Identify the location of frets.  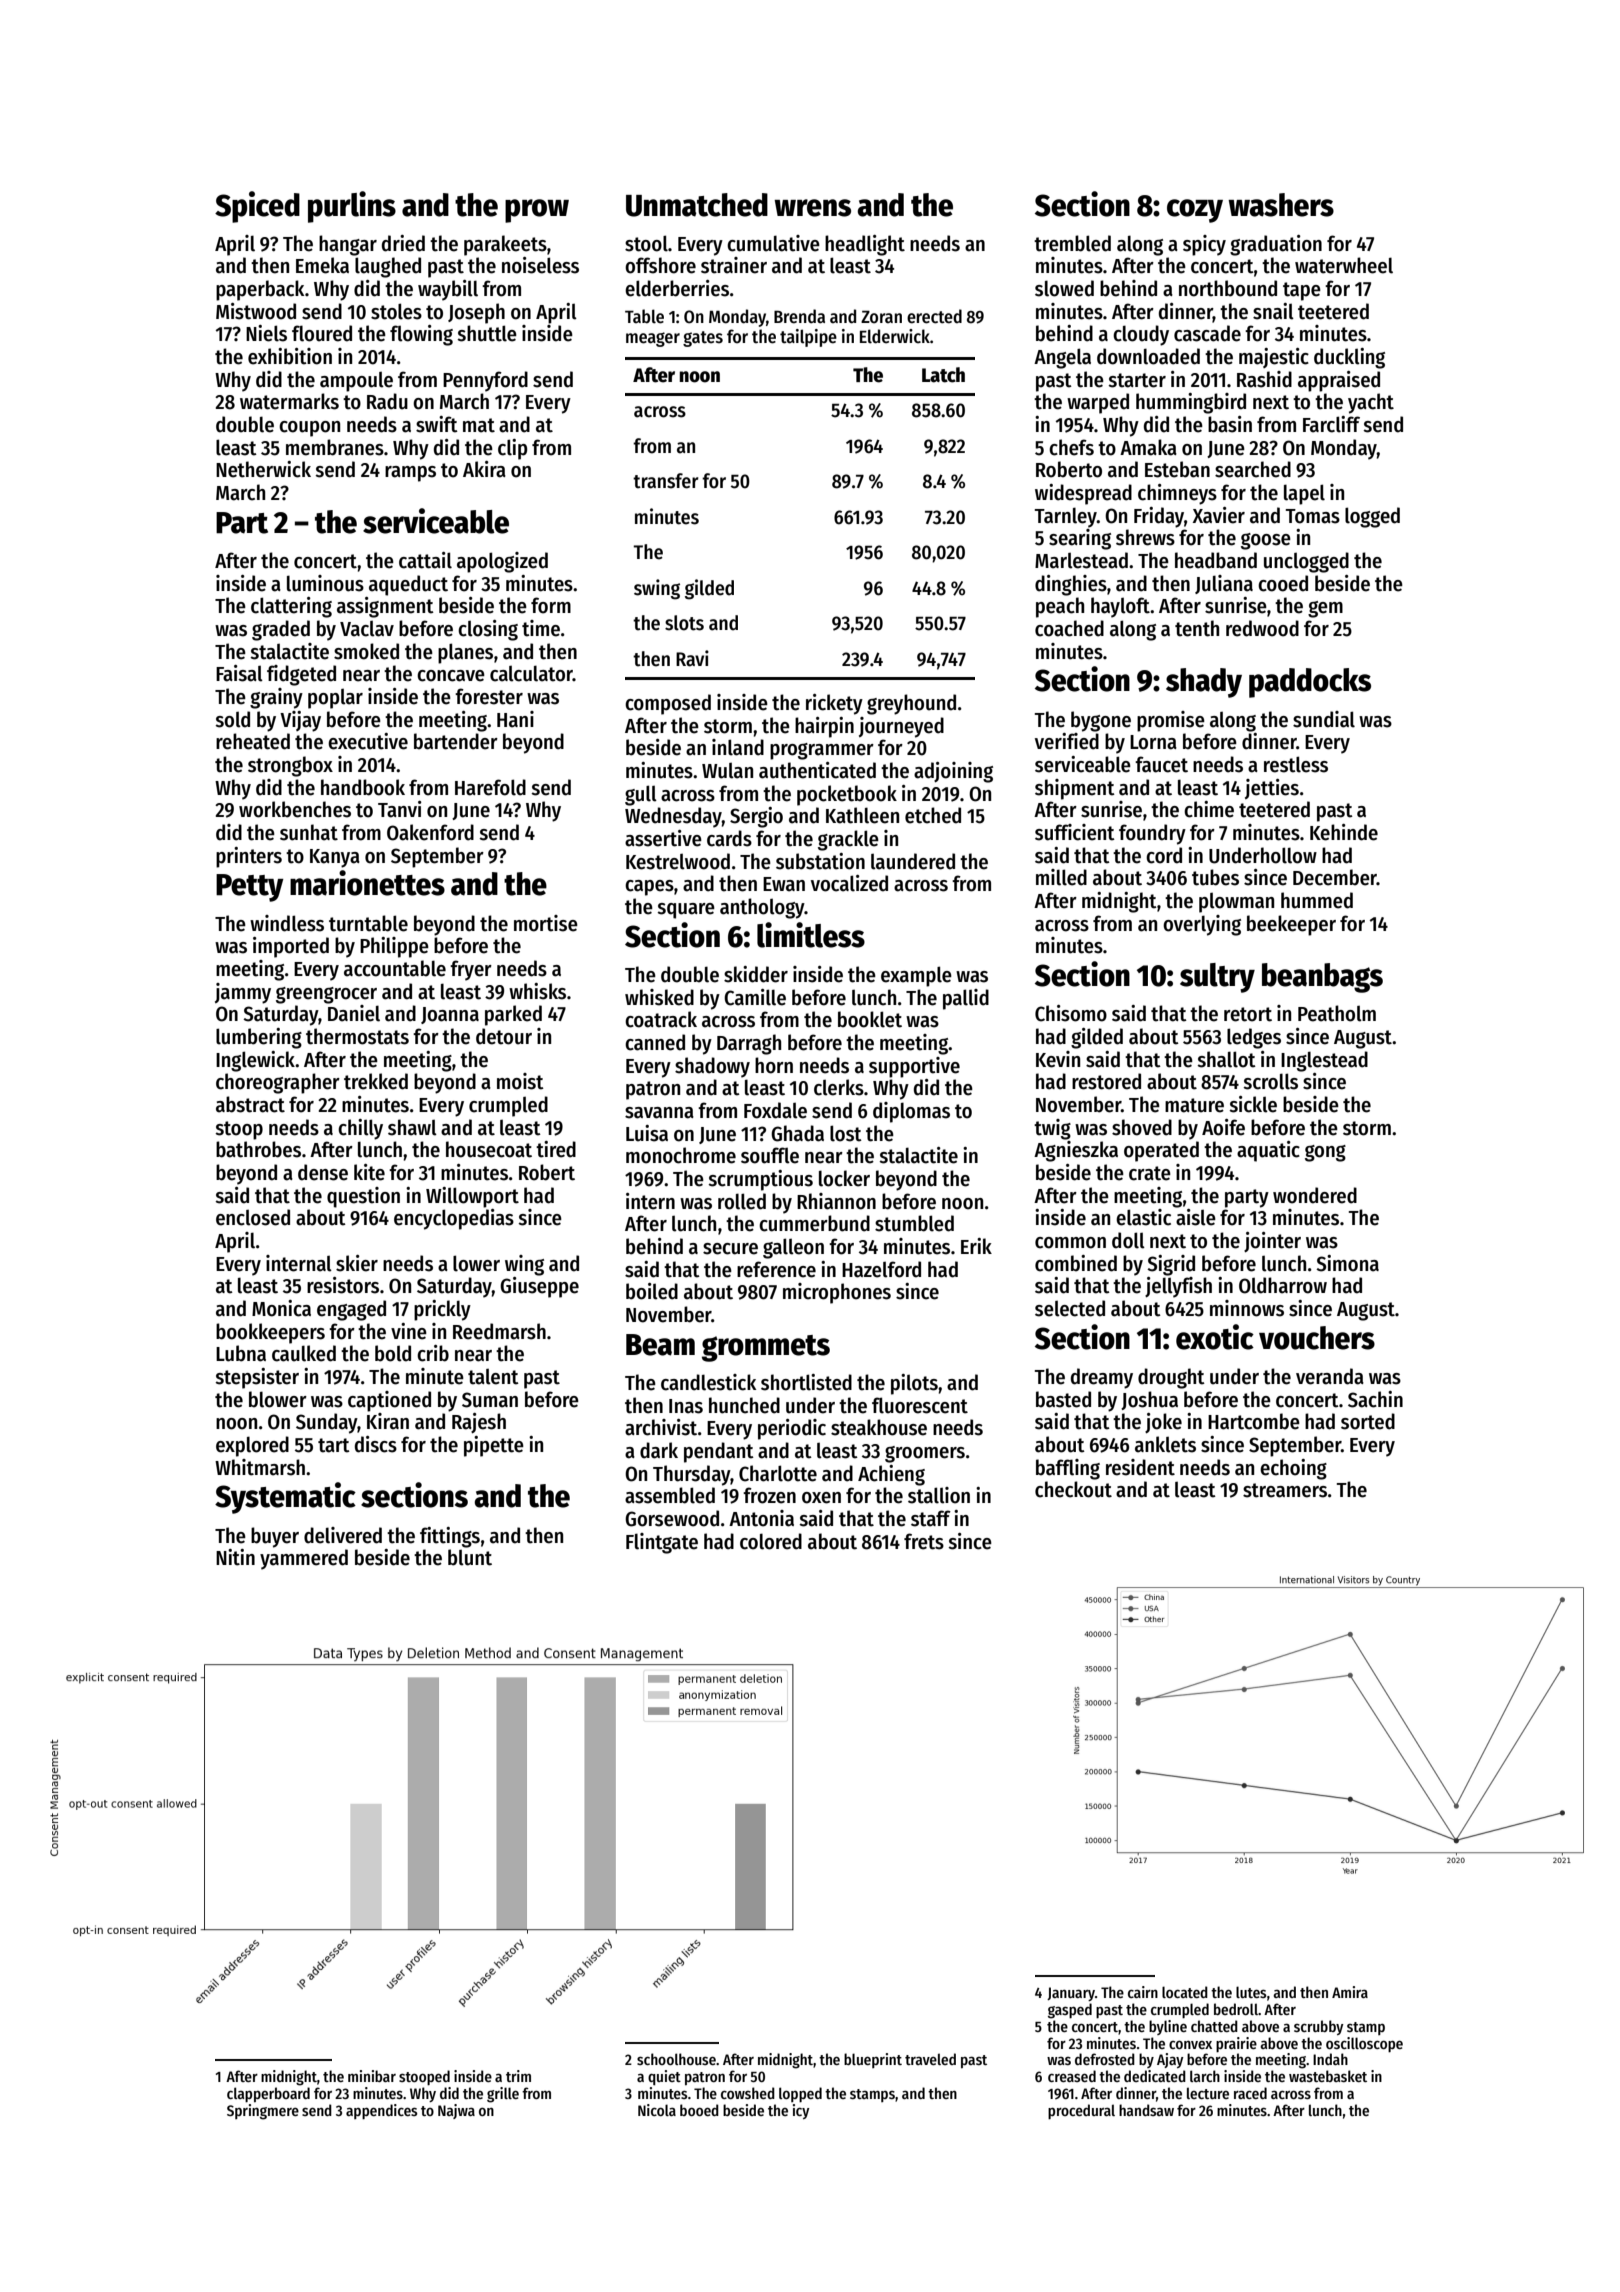
(924, 1541).
